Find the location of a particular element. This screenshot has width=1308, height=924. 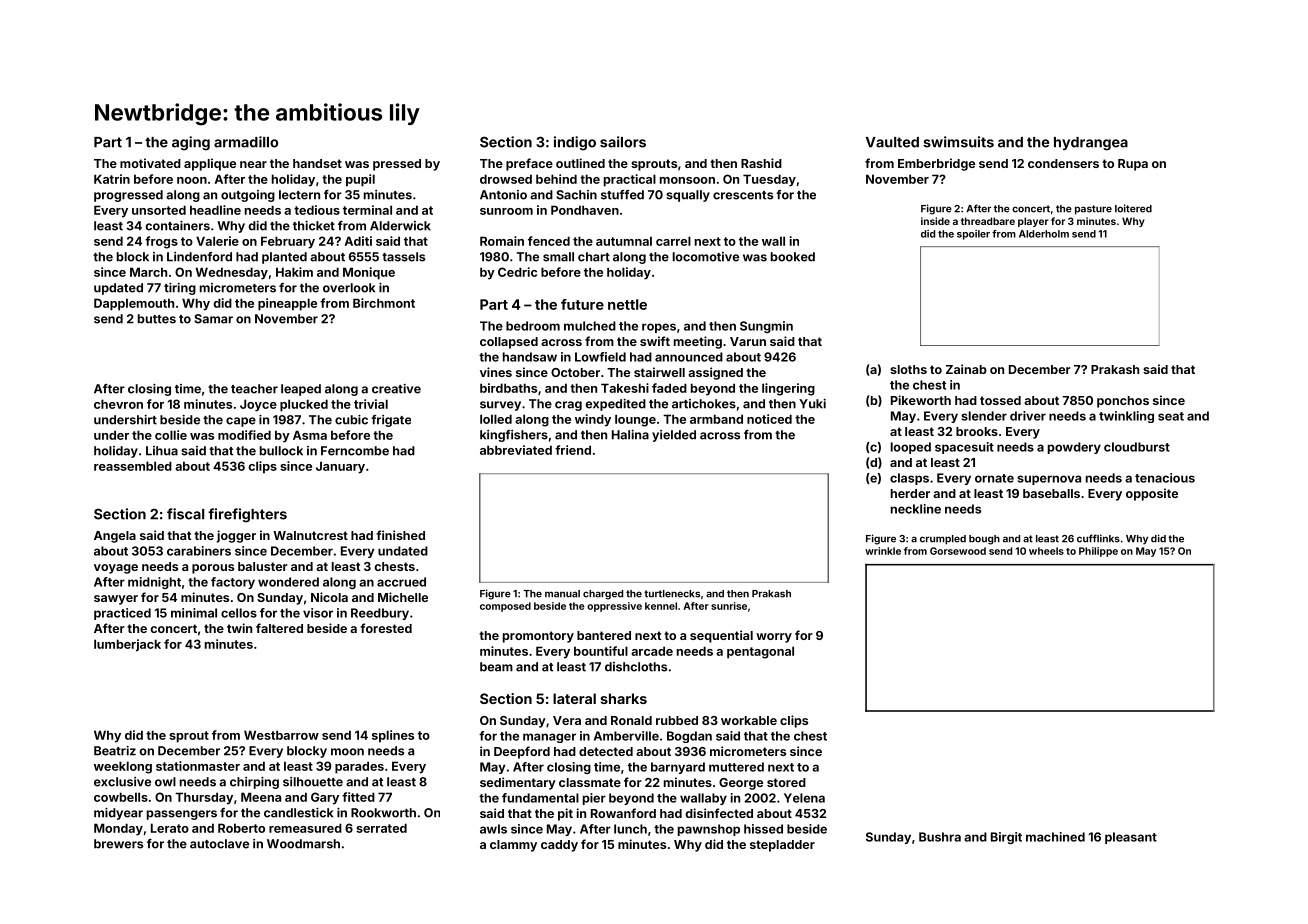

creative is located at coordinates (396, 389).
